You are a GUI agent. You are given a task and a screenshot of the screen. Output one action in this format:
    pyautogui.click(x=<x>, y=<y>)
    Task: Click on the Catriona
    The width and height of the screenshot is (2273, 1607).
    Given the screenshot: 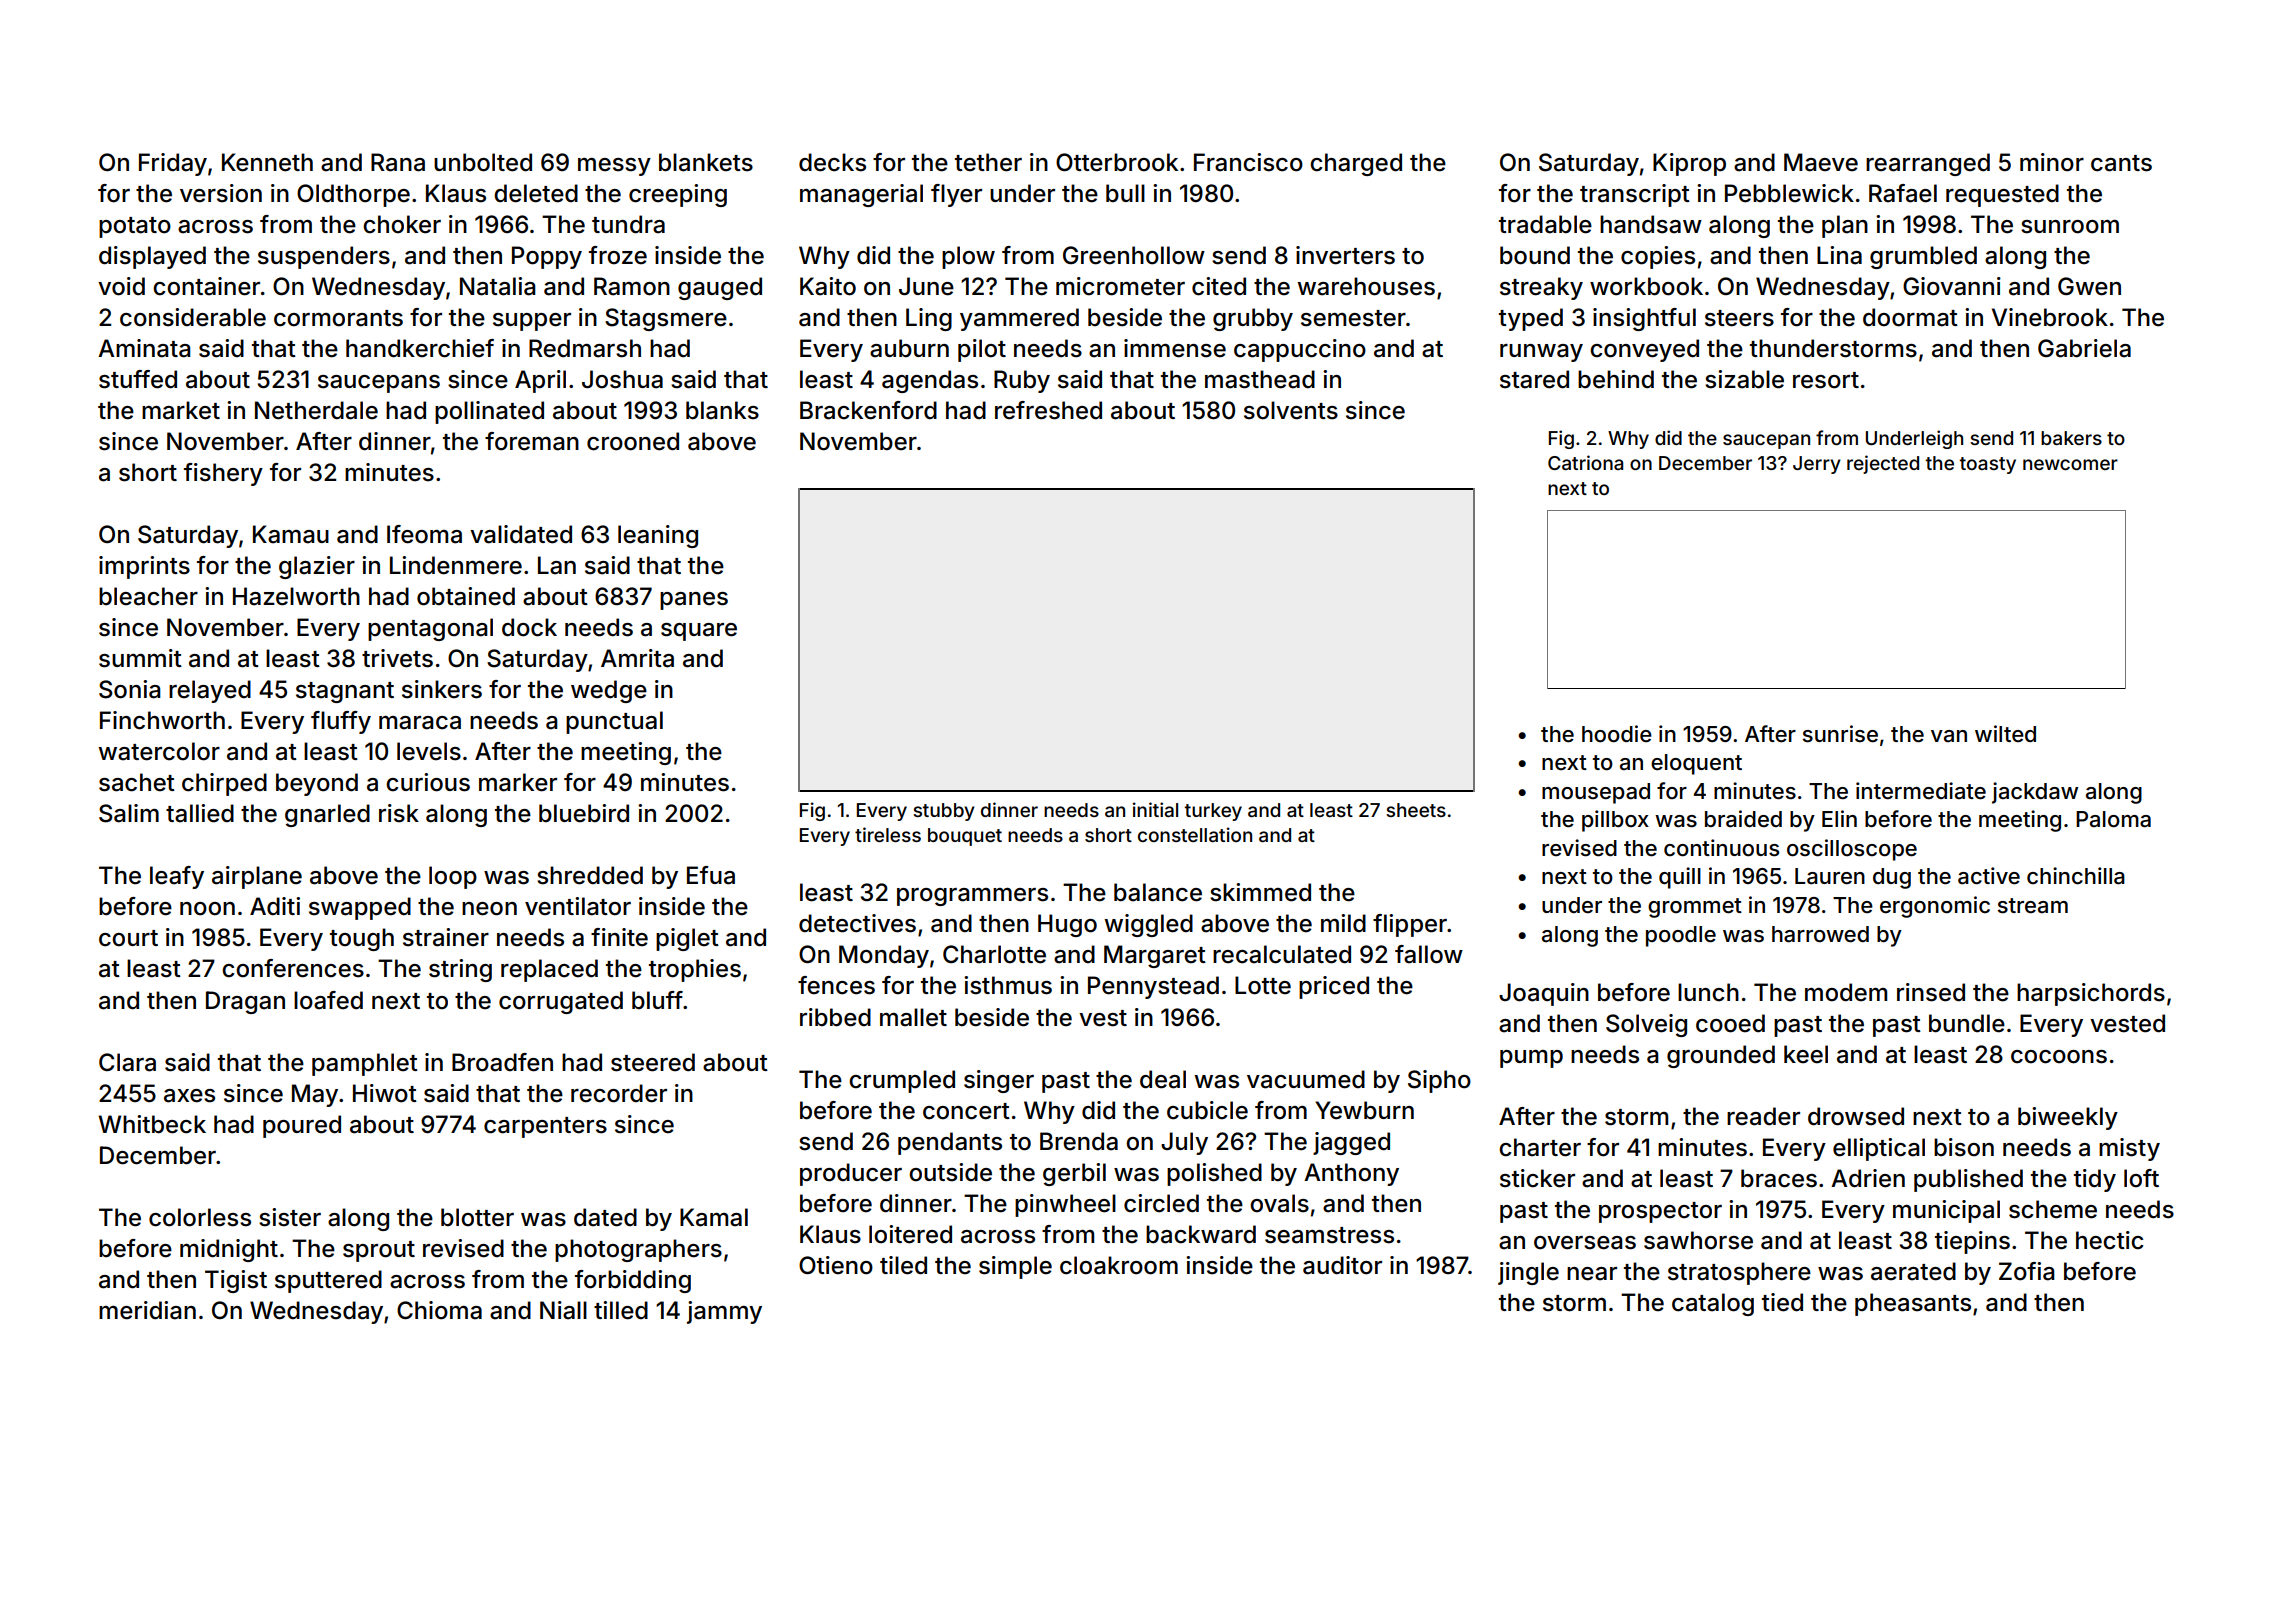 What is the action you would take?
    pyautogui.click(x=1585, y=462)
